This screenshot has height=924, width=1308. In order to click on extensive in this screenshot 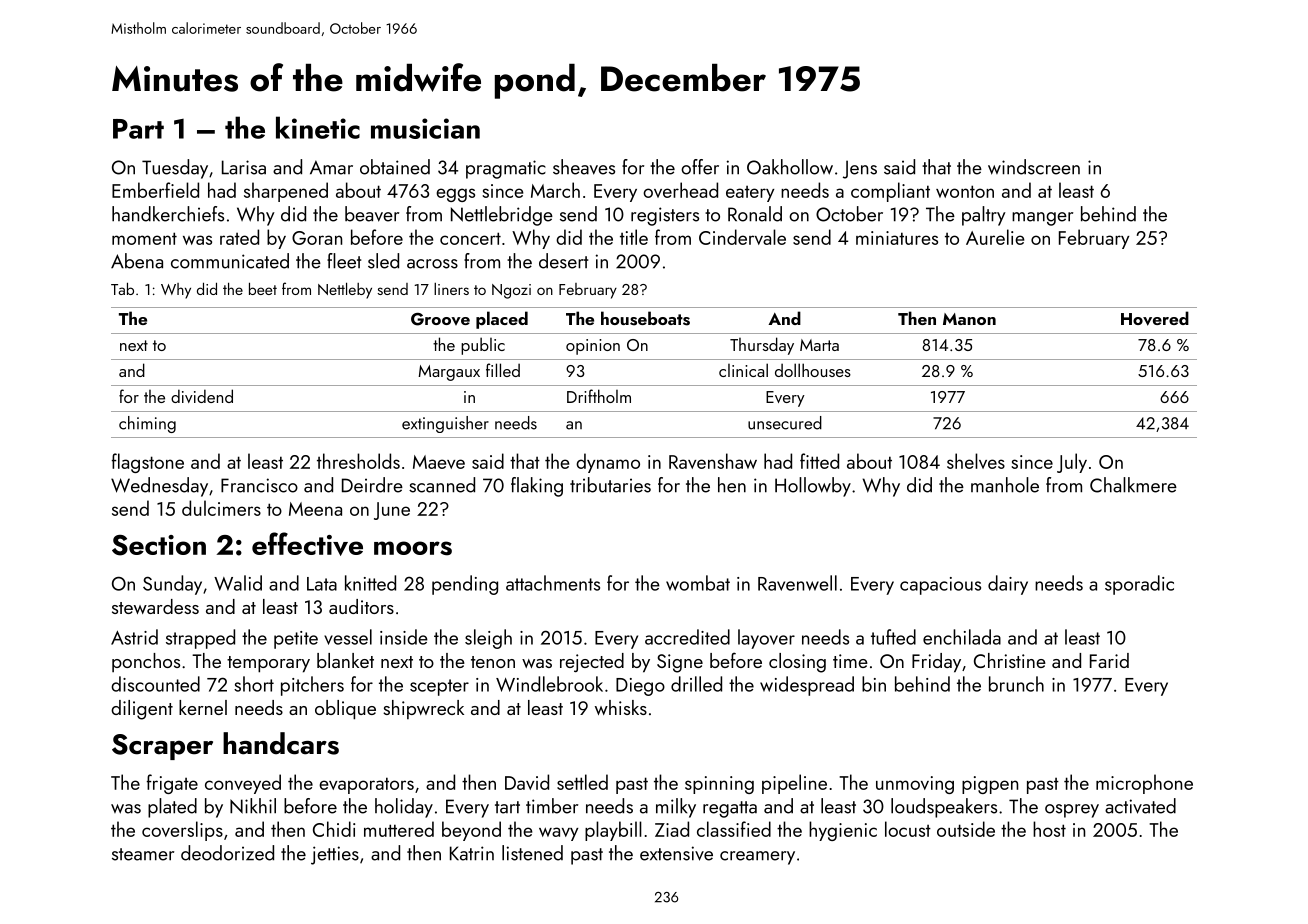, I will do `click(676, 853)`.
